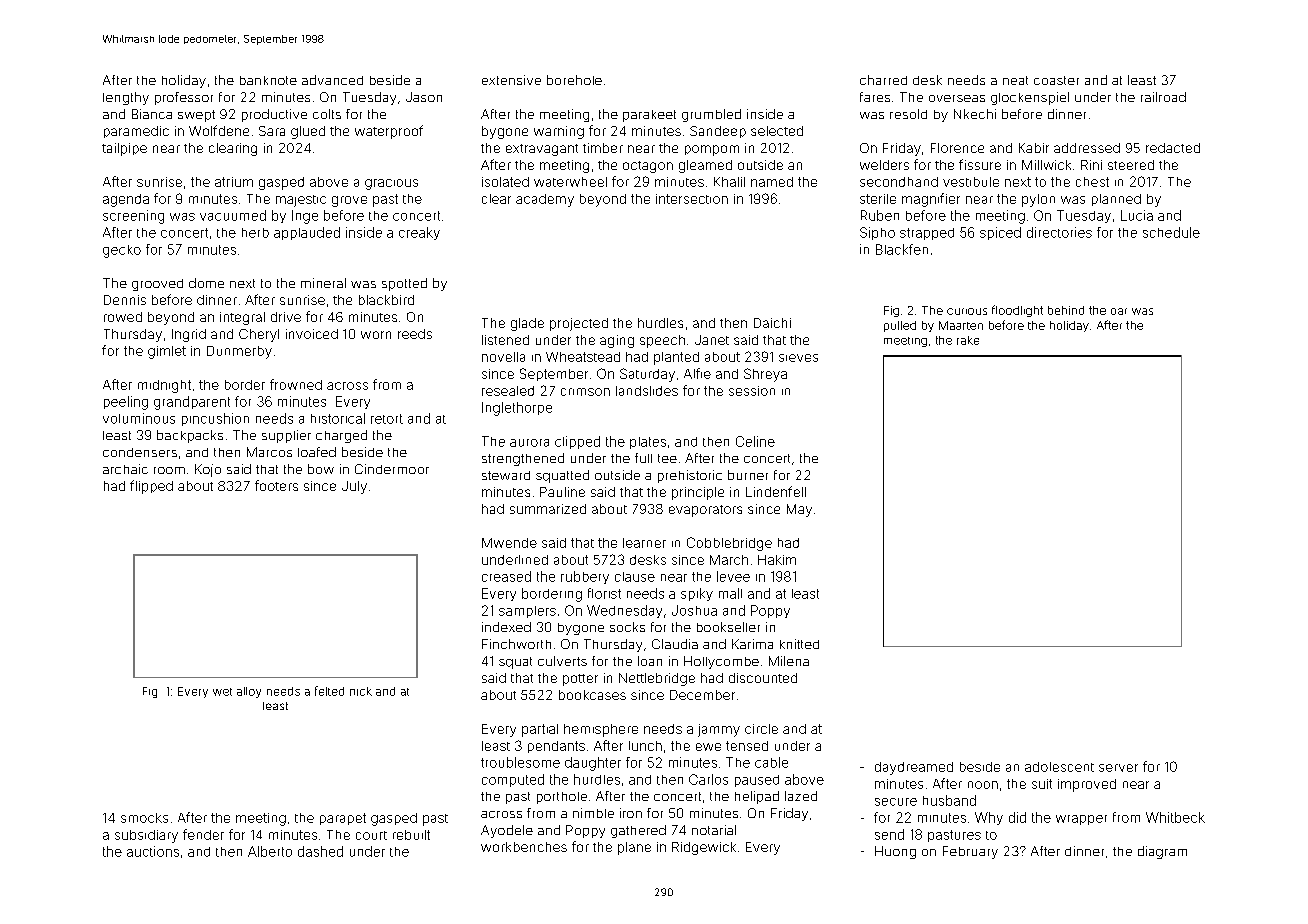 The height and width of the document is (924, 1308). I want to click on spotted, so click(404, 284).
